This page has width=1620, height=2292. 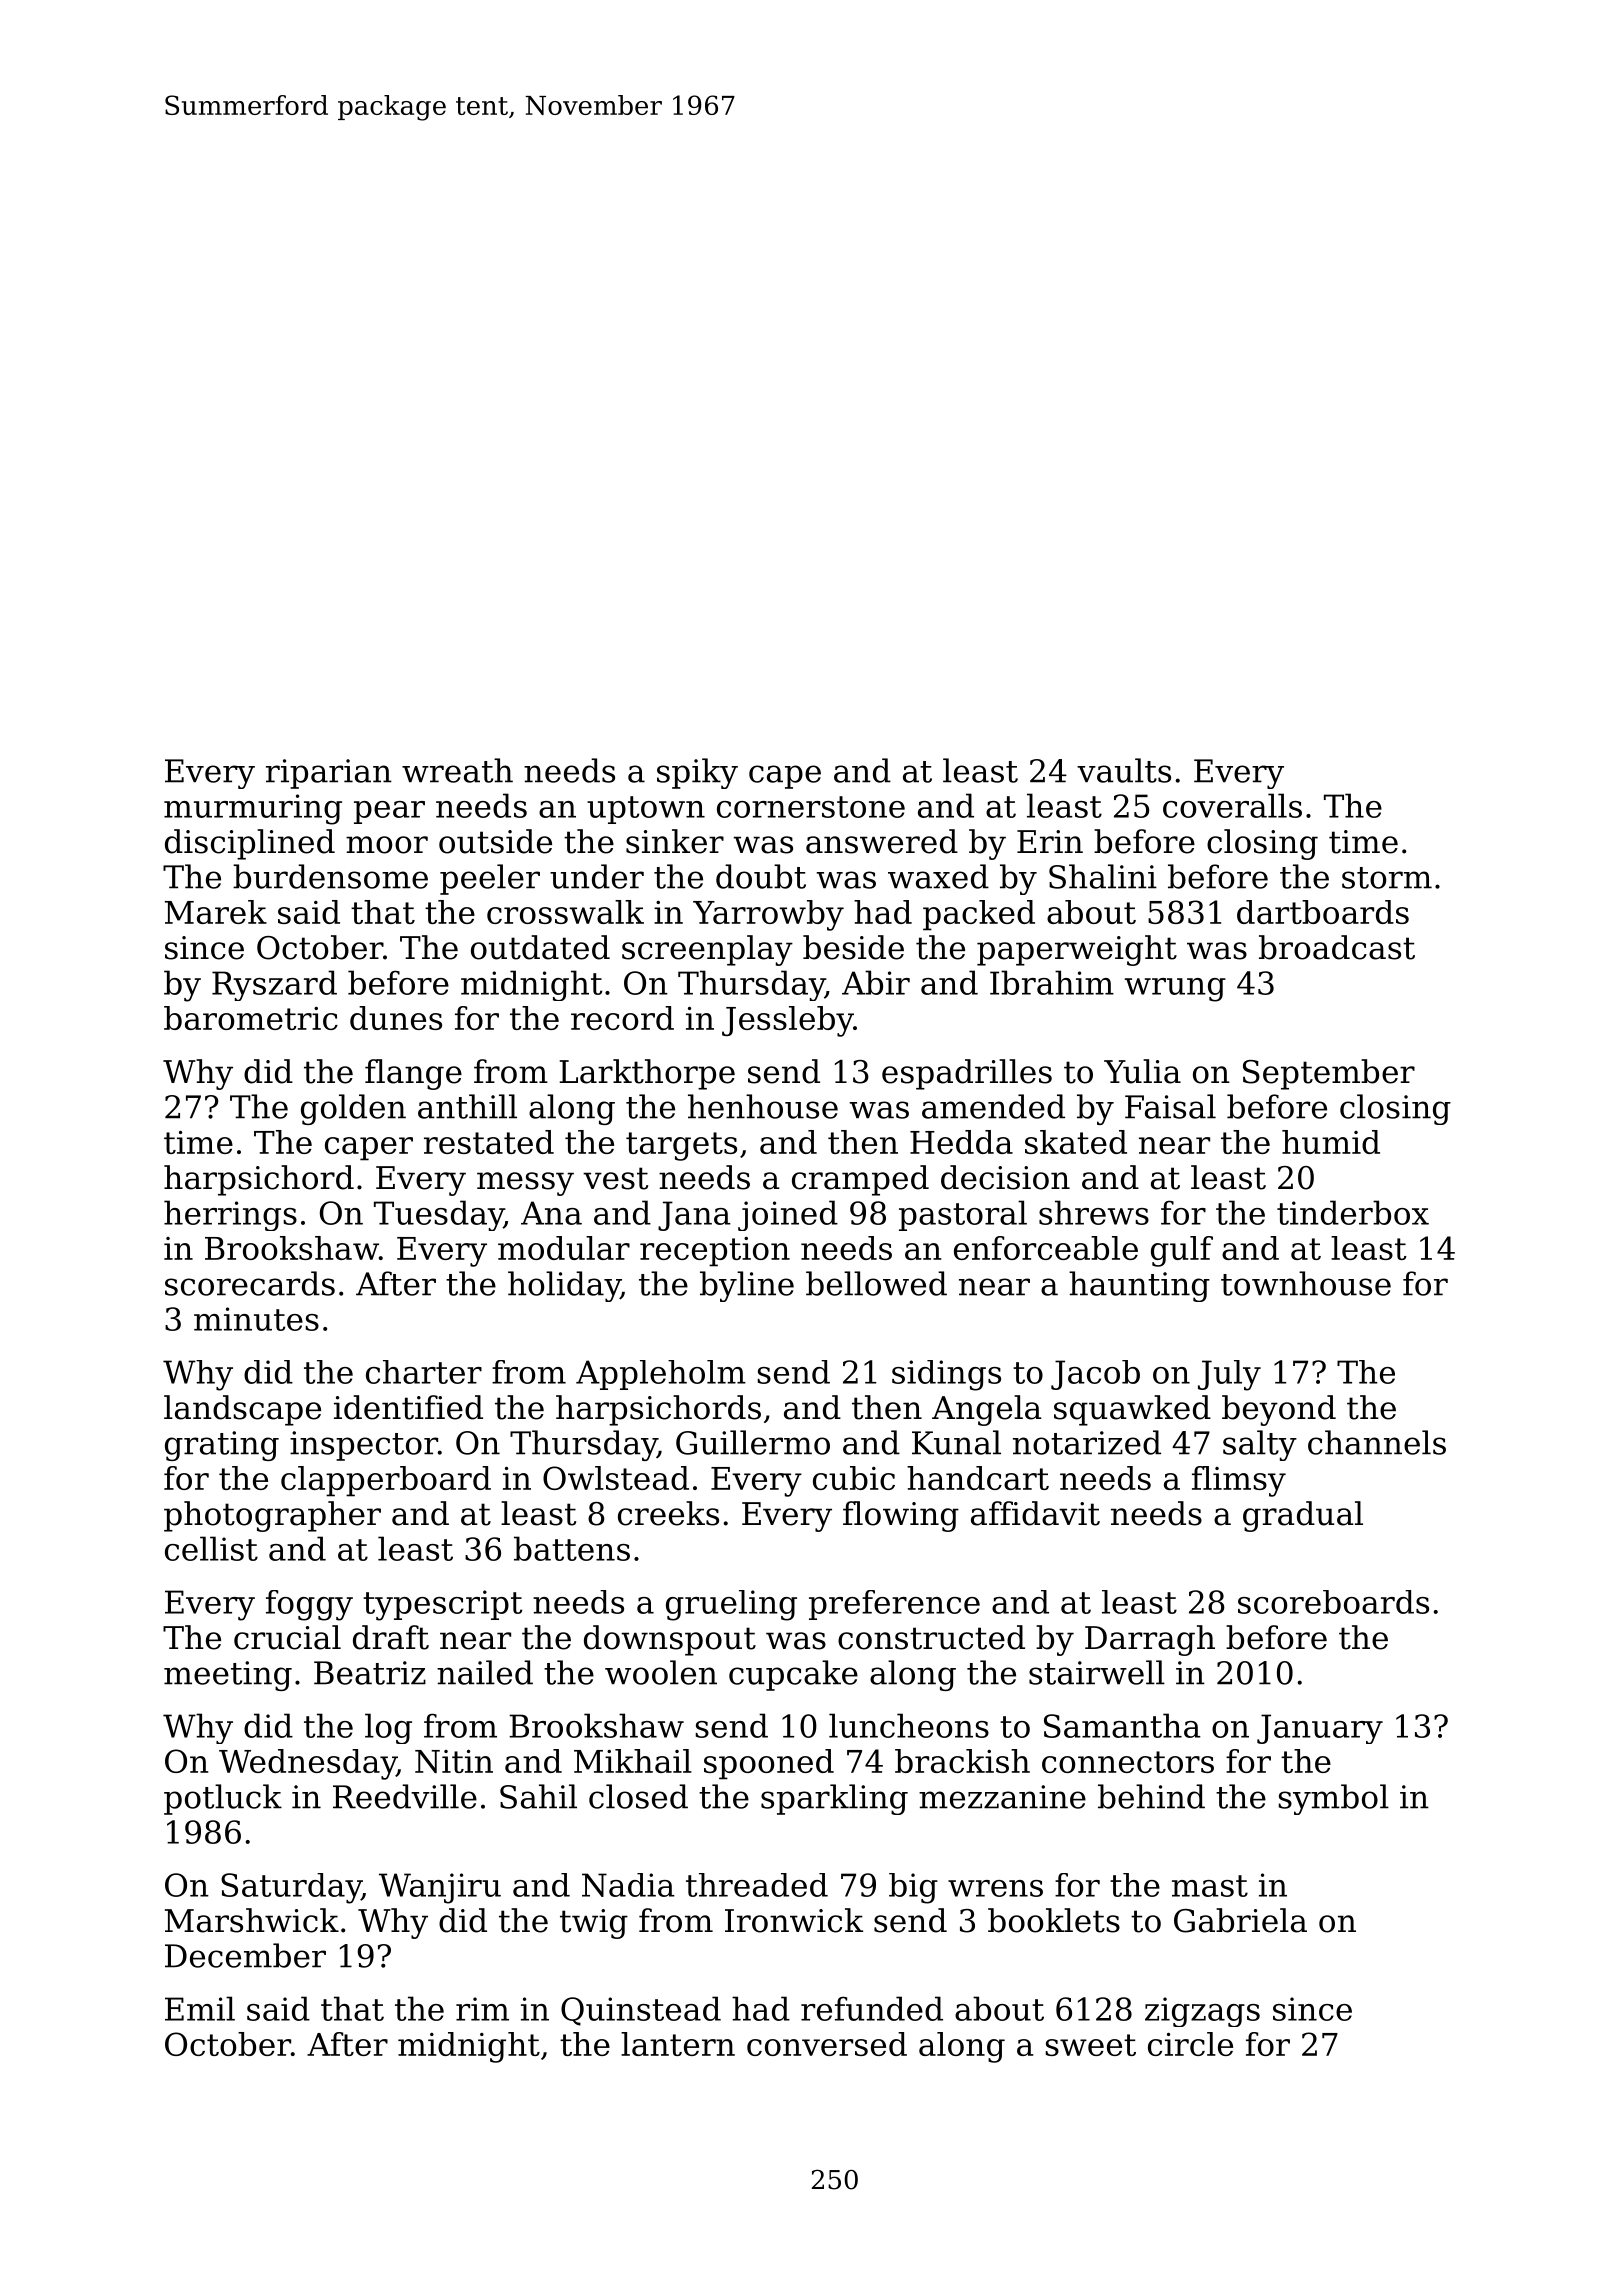 I want to click on threaded, so click(x=757, y=1885).
